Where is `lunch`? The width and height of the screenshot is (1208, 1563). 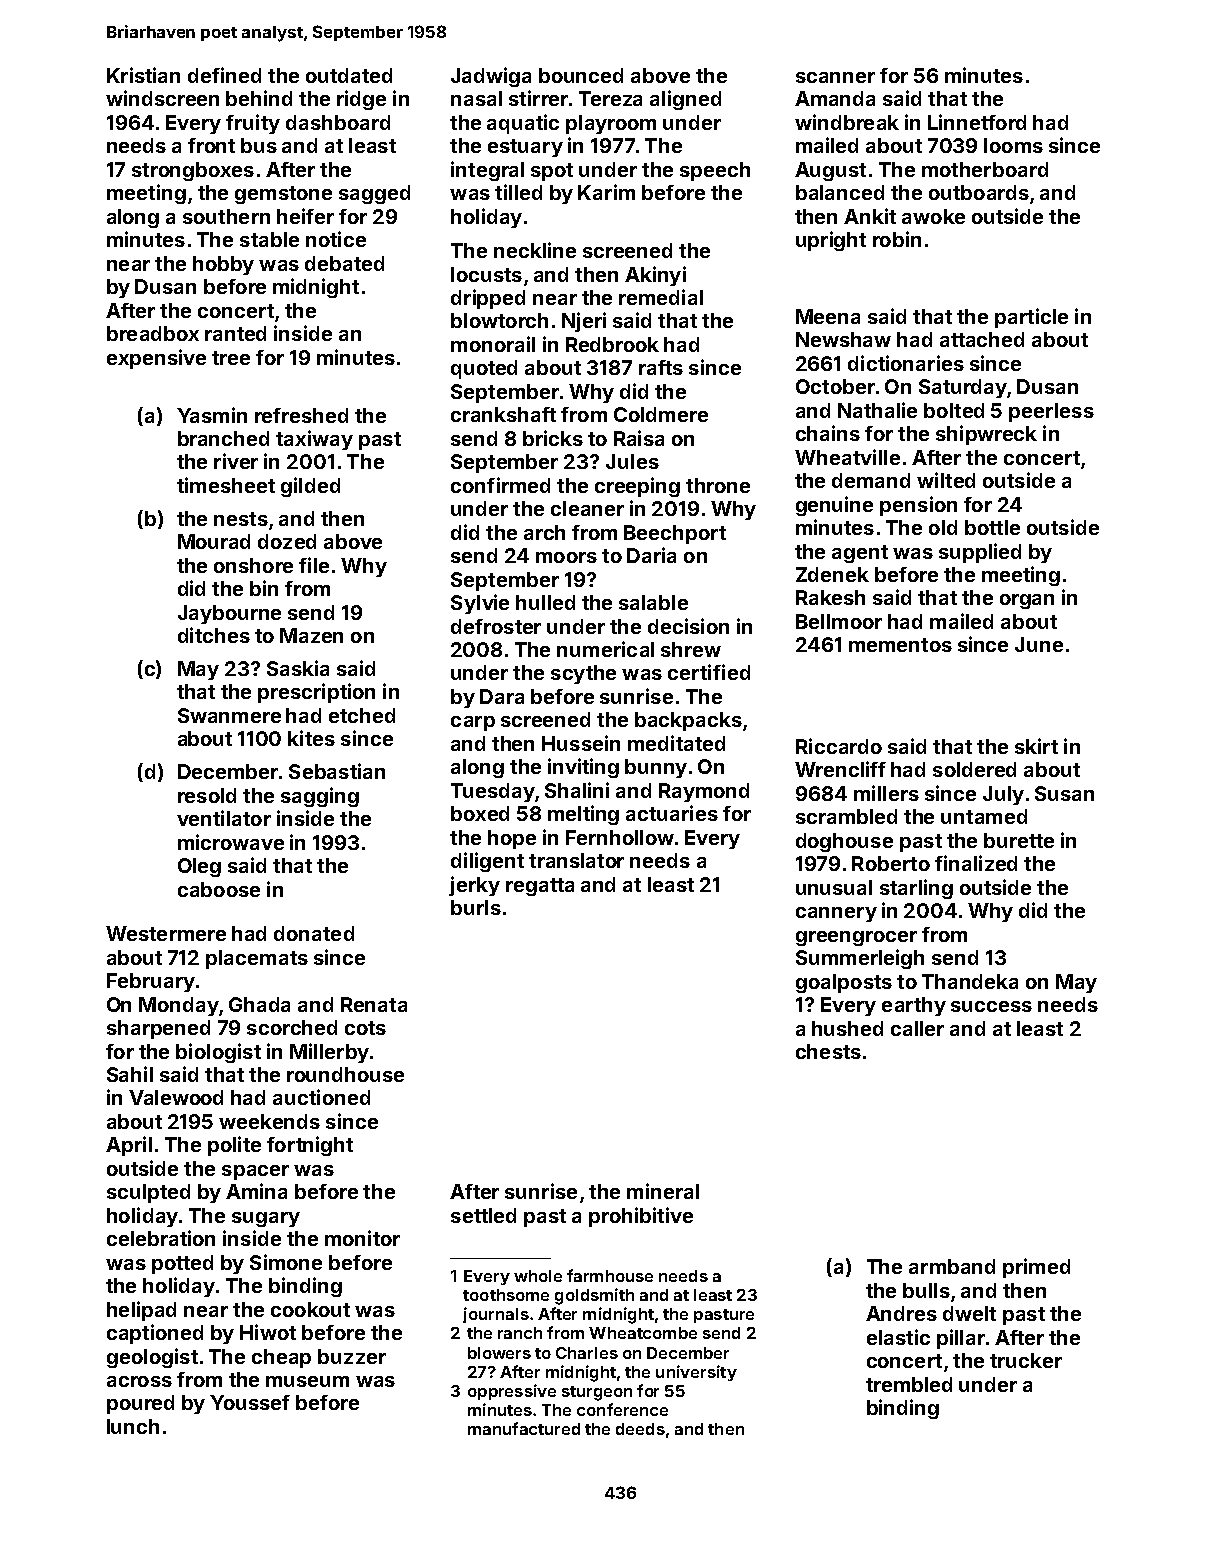
lunch is located at coordinates (133, 1426).
